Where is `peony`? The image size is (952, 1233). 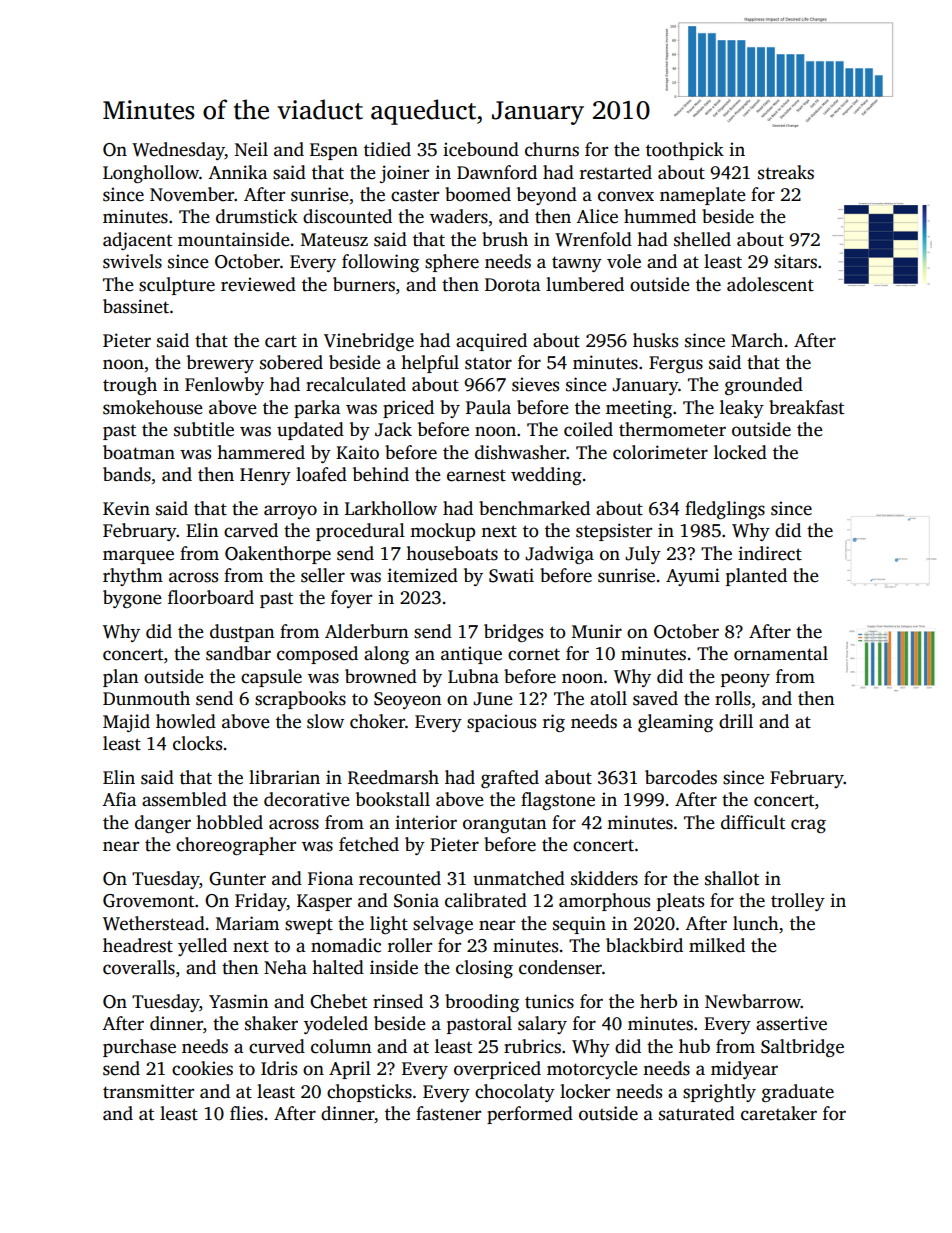
peony is located at coordinates (745, 680).
